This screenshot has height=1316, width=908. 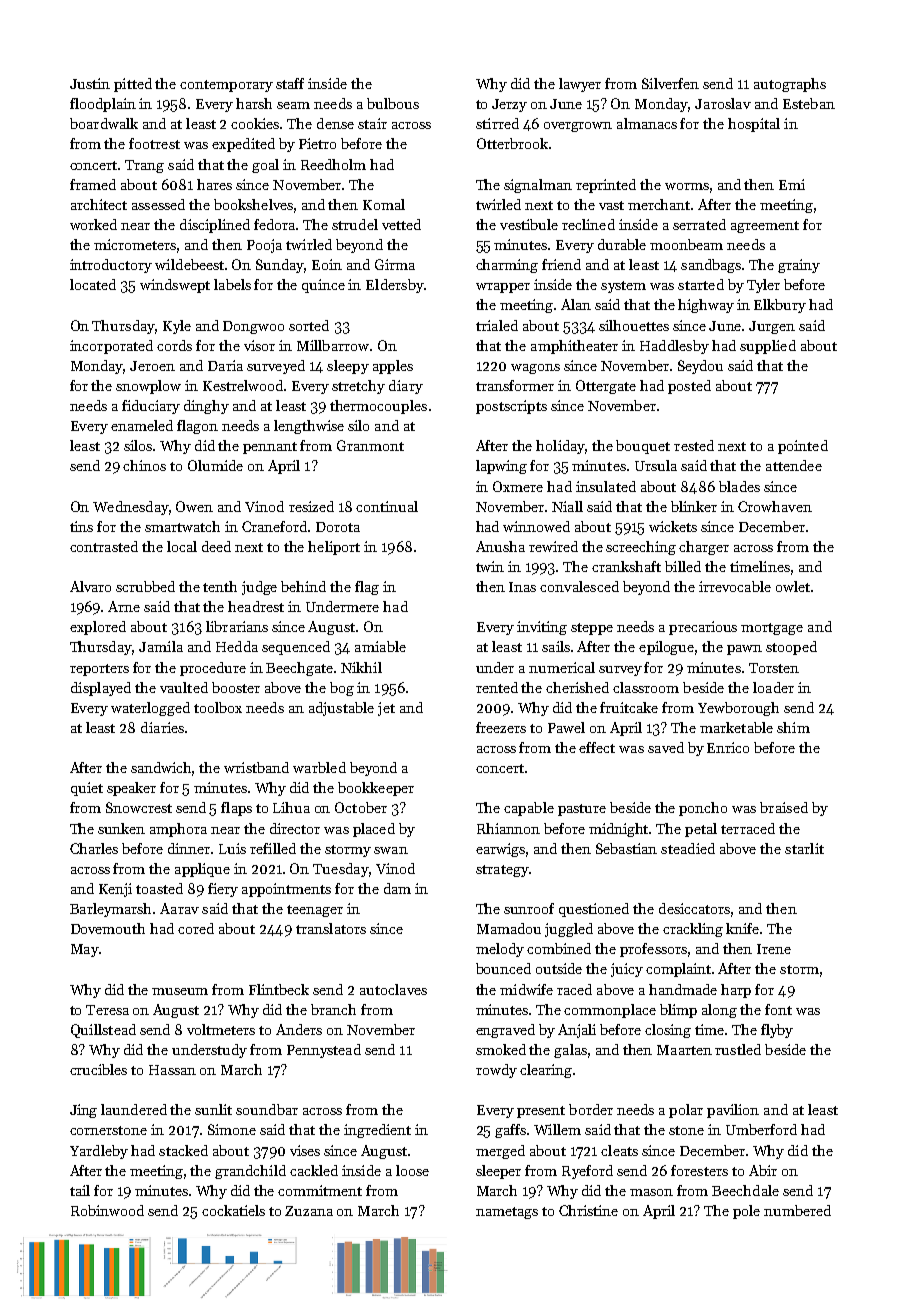 I want to click on autographs, so click(x=790, y=85).
